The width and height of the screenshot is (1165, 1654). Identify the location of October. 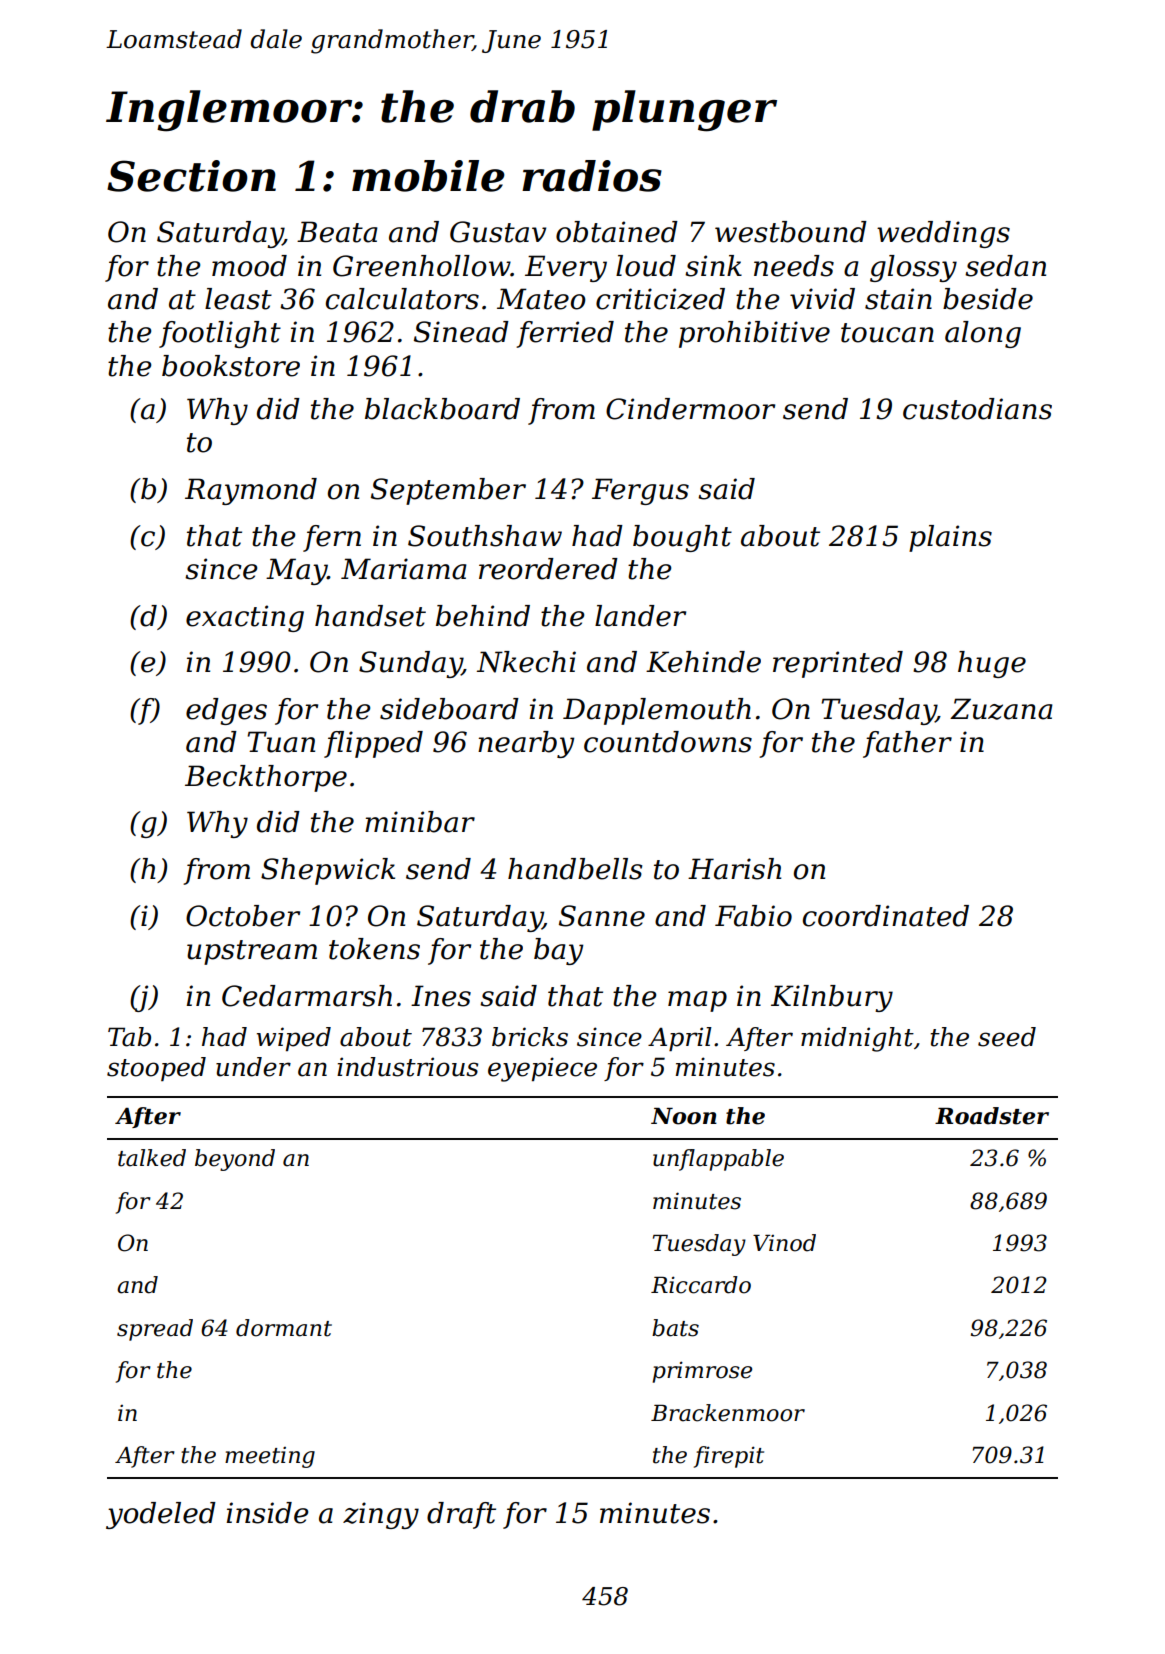
(243, 916).
